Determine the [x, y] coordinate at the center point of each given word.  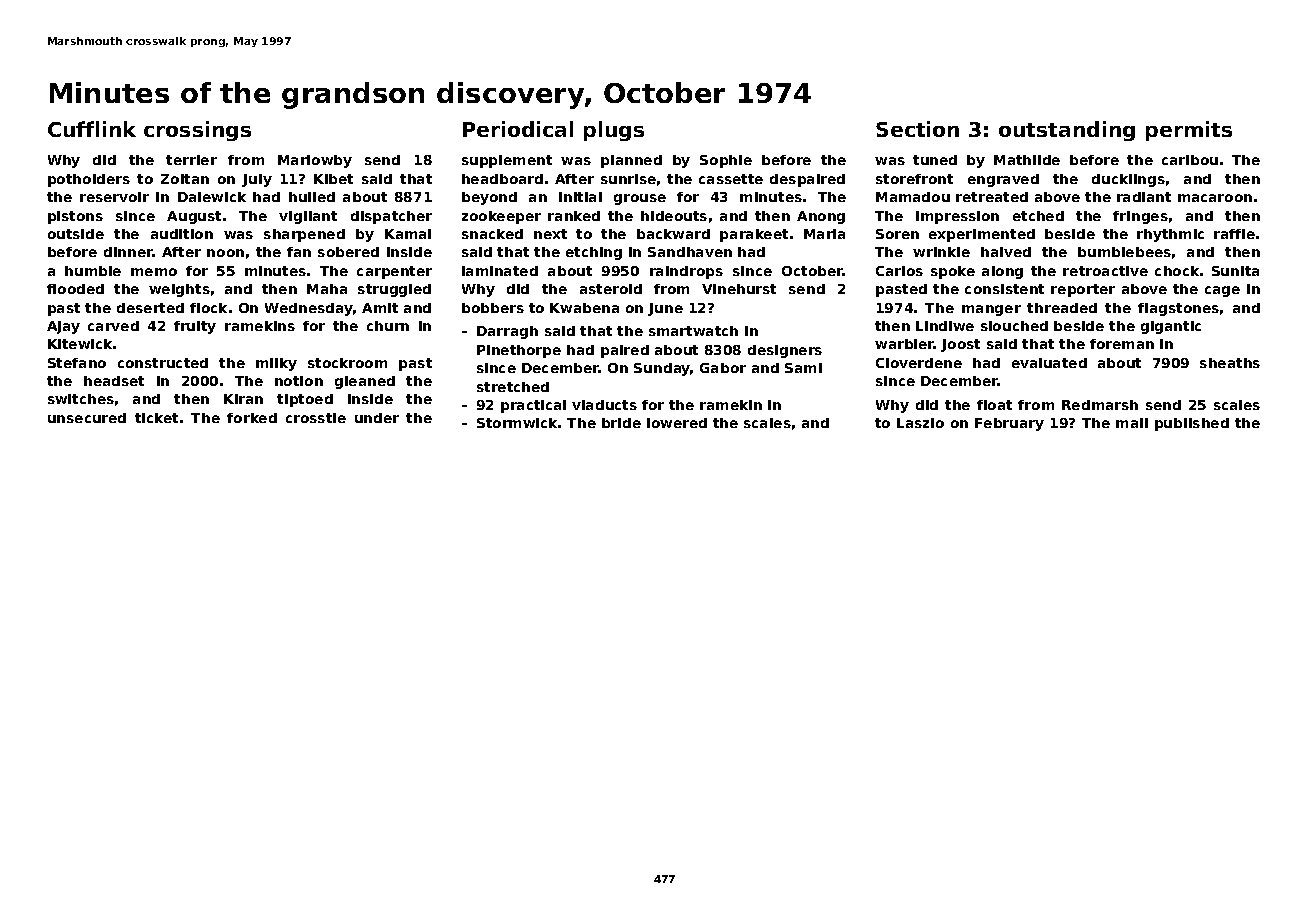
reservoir [114, 197]
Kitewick [81, 344]
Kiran [243, 399]
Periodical [518, 129]
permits [1189, 131]
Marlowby [315, 161]
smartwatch [693, 331]
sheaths [1230, 363]
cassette [731, 179]
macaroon [1215, 198]
